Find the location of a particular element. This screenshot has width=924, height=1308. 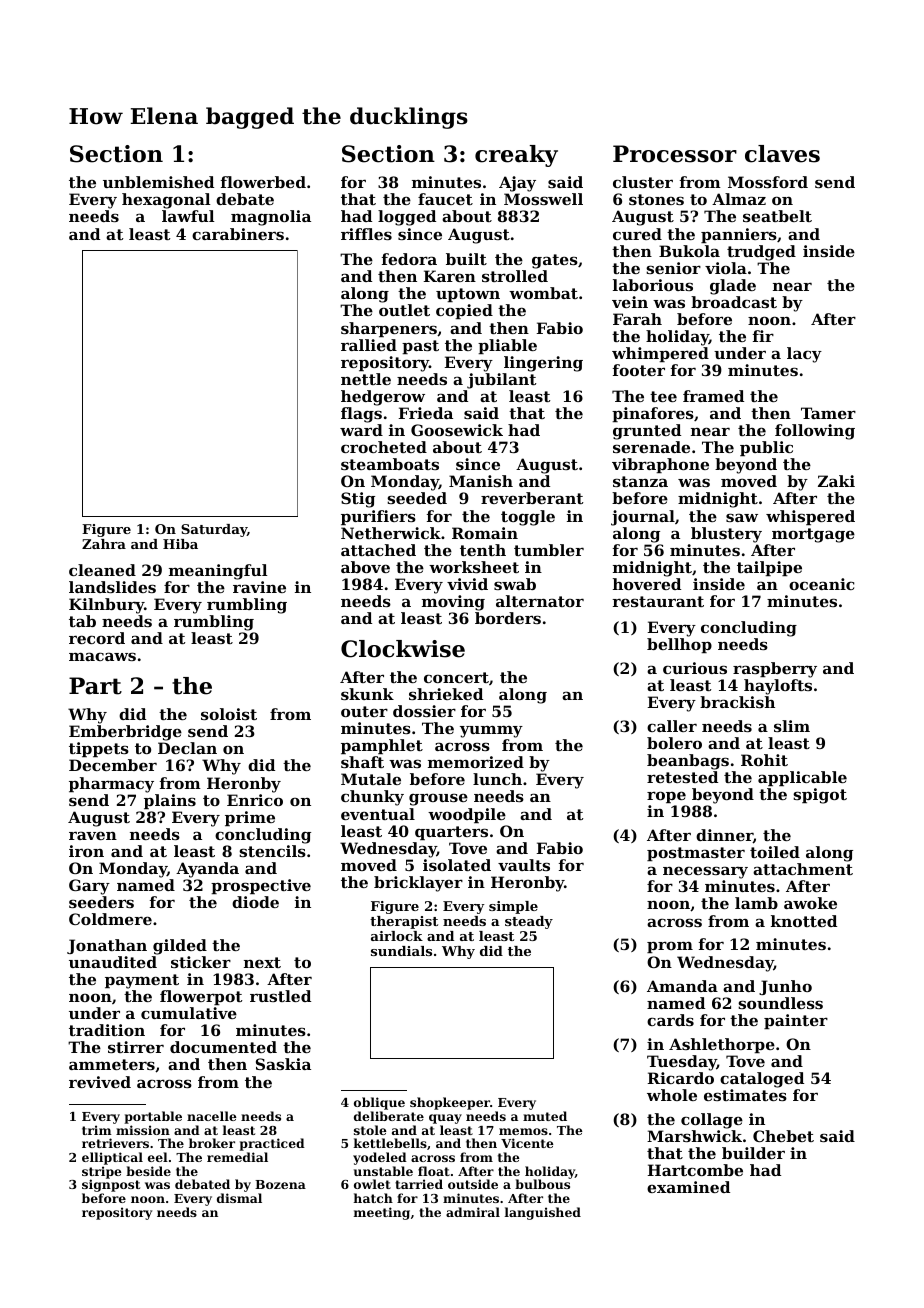

vaults is located at coordinates (524, 865).
